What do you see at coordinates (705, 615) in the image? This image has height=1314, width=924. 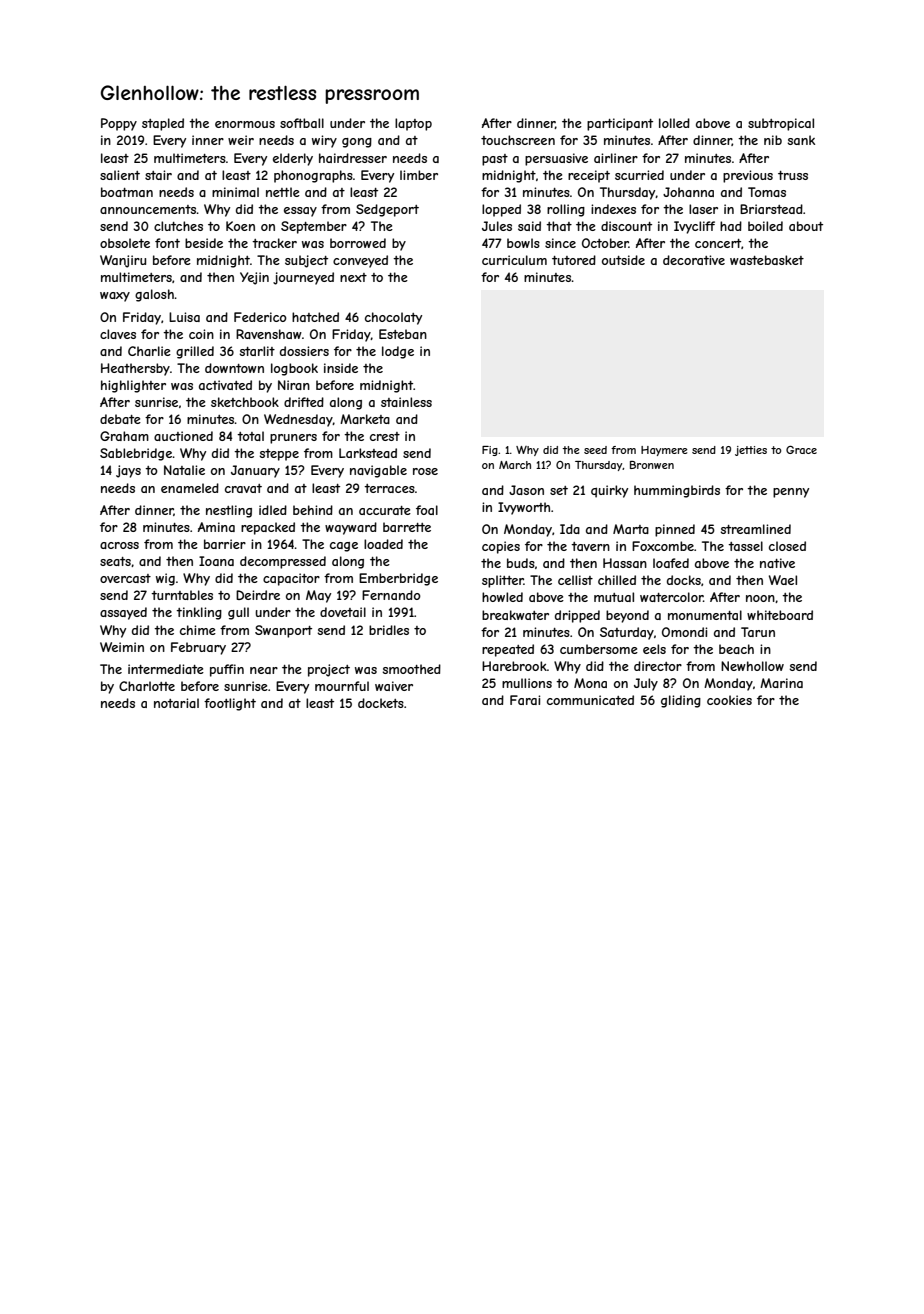 I see `monumental` at bounding box center [705, 615].
